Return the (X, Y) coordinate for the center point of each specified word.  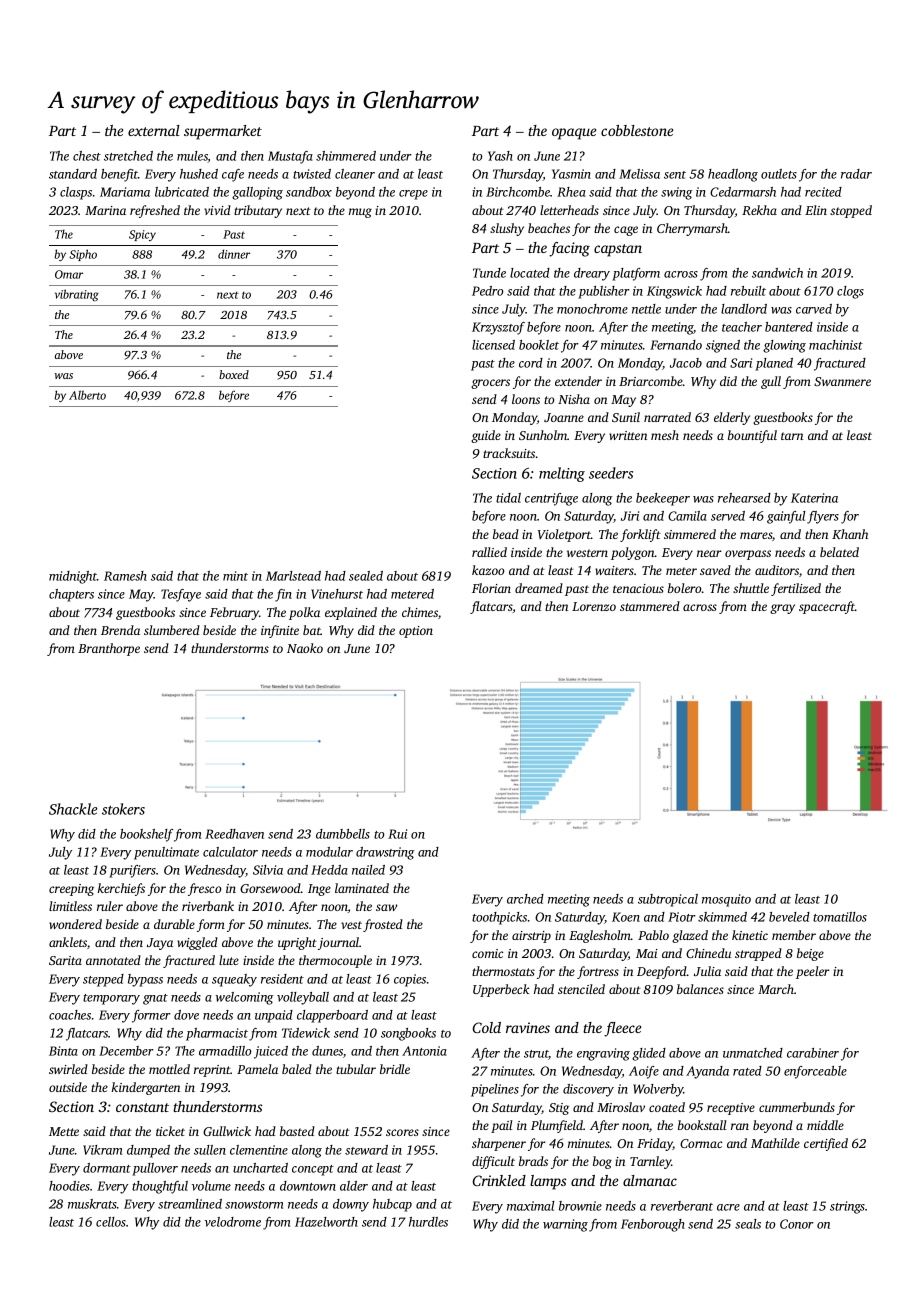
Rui (397, 834)
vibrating (77, 295)
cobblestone (637, 130)
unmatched (753, 1053)
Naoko (305, 648)
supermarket (223, 132)
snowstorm (254, 1205)
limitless (70, 906)
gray (782, 609)
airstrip (531, 937)
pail (501, 1126)
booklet (539, 345)
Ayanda (707, 1072)
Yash (500, 156)
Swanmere (842, 381)
